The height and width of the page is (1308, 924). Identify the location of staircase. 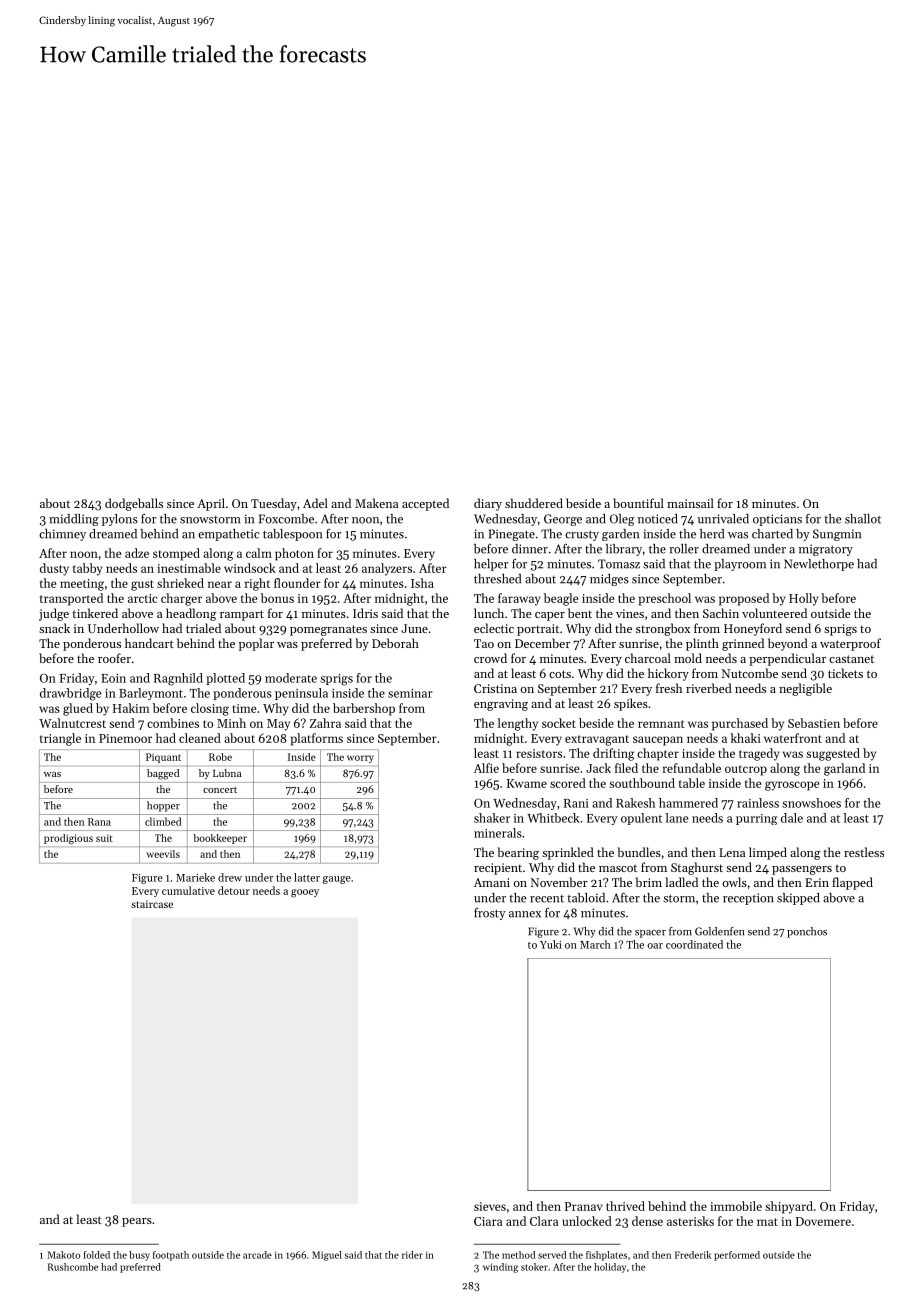
(152, 904).
